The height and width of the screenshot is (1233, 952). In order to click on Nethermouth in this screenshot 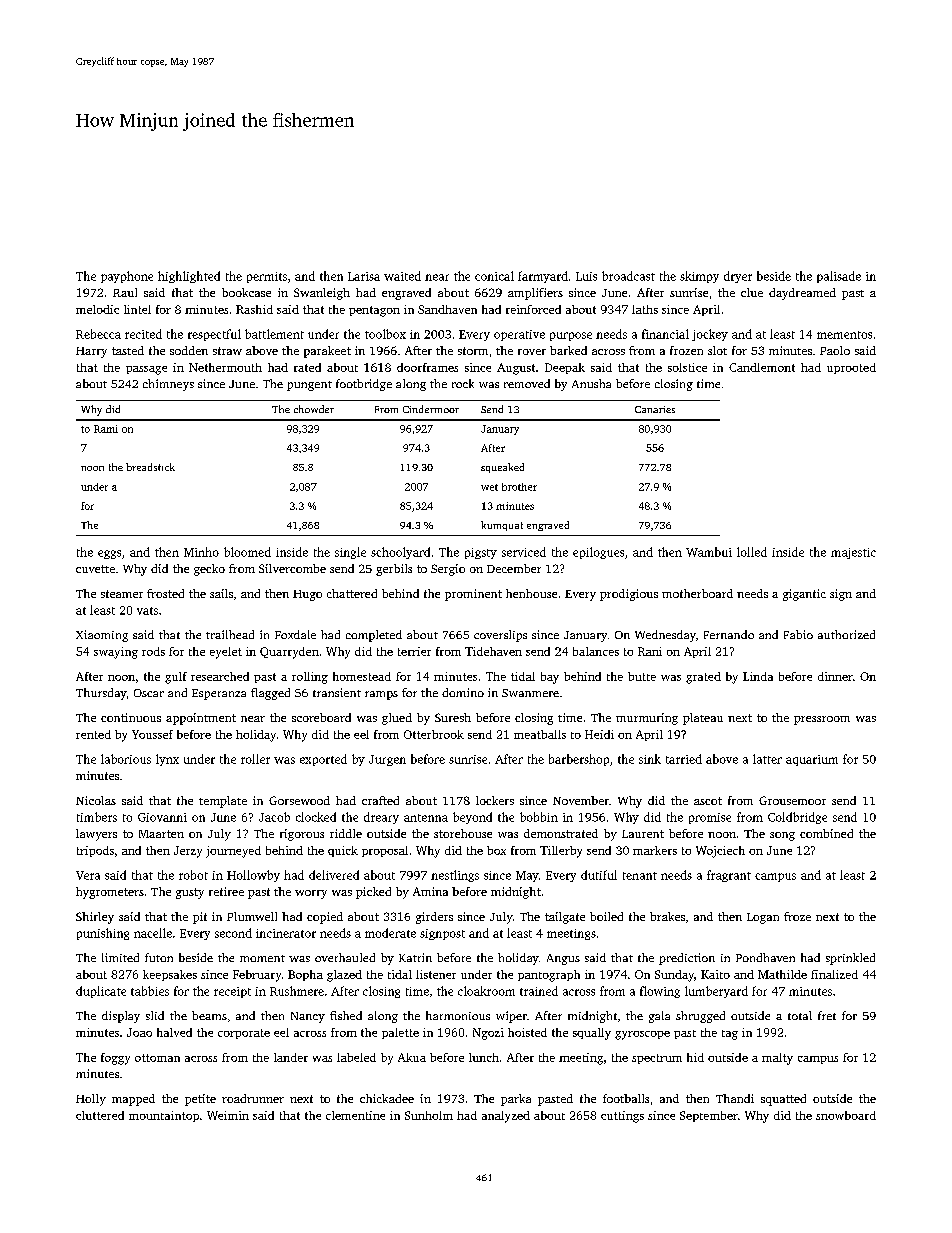, I will do `click(225, 367)`.
